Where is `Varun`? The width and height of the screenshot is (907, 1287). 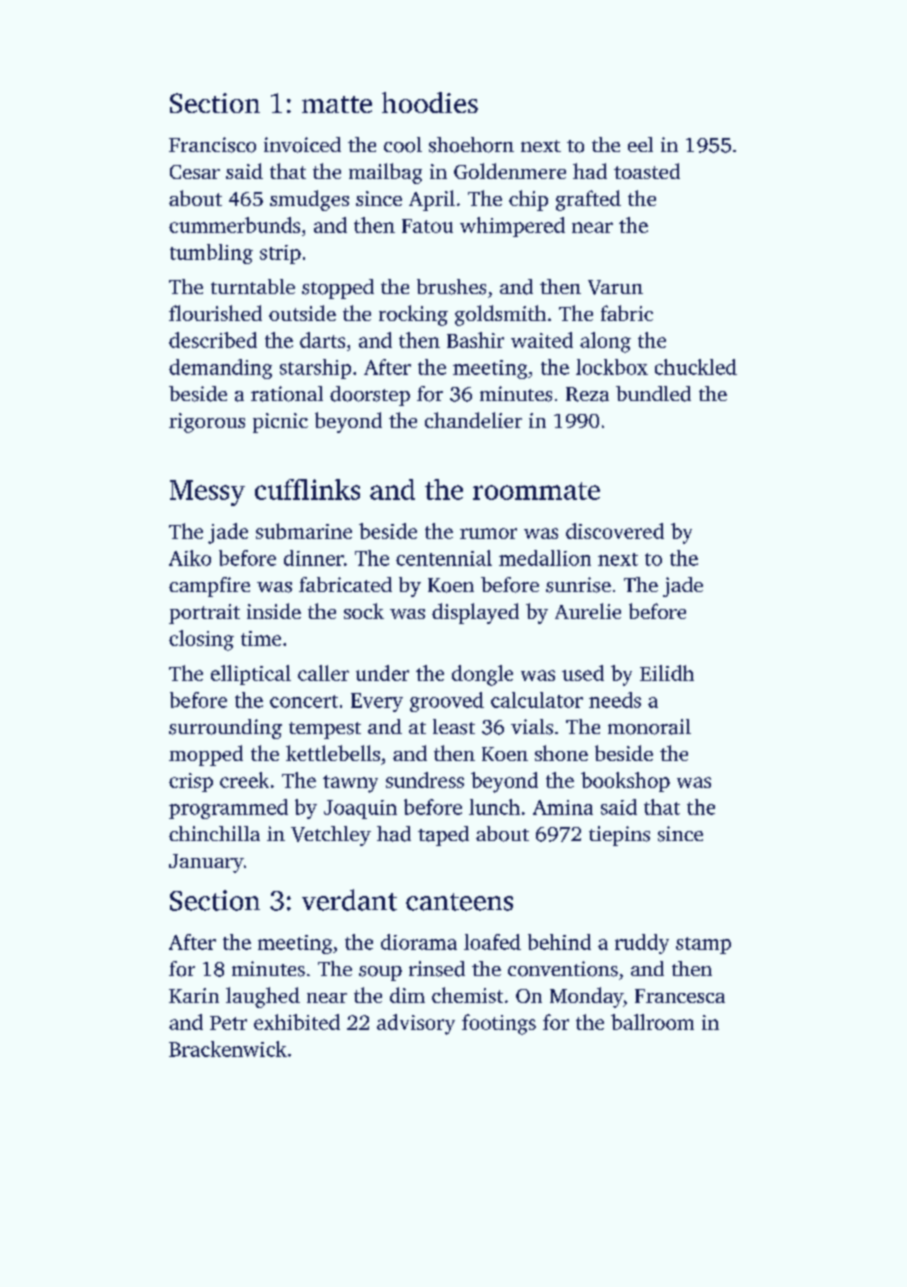 Varun is located at coordinates (615, 287).
